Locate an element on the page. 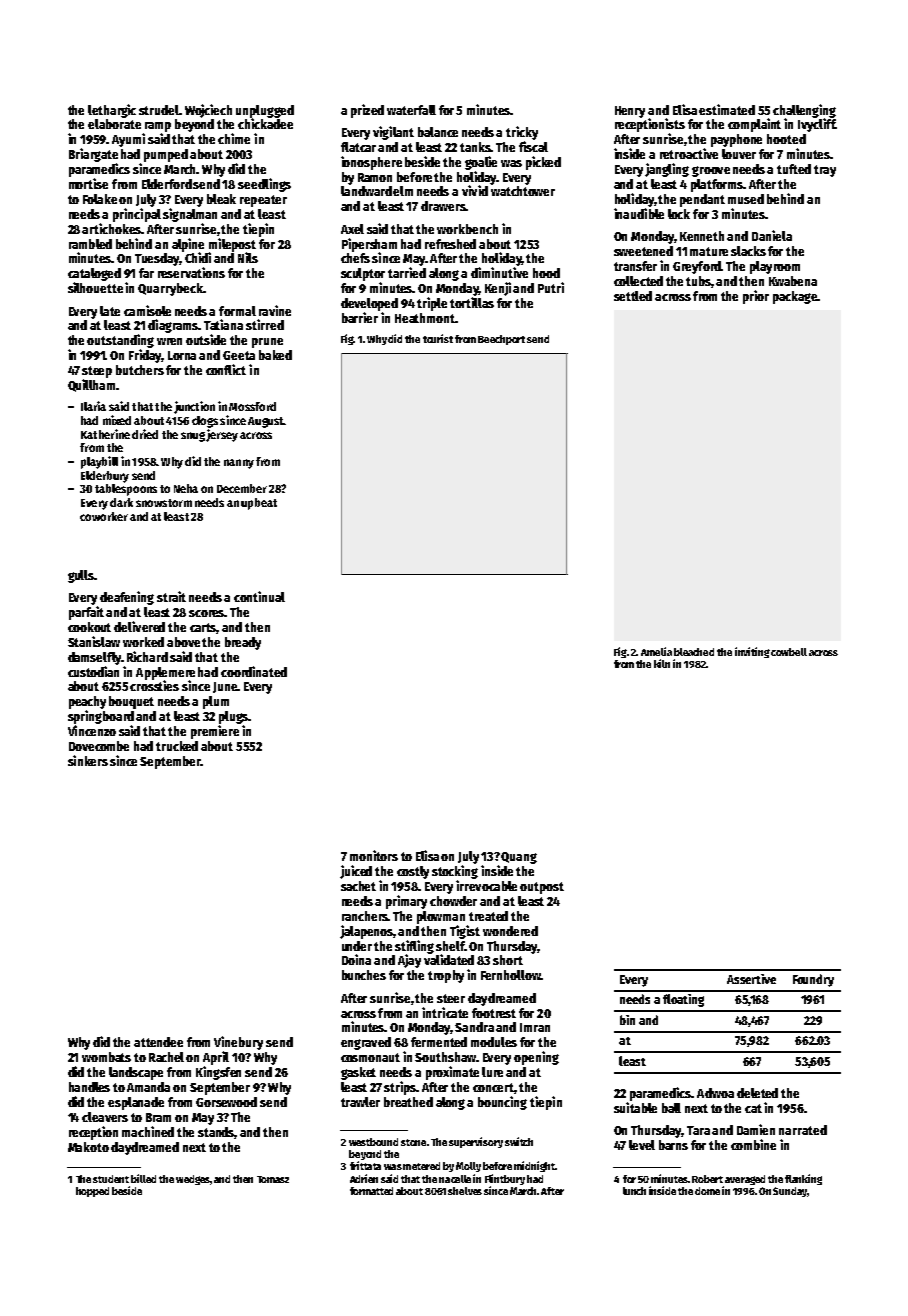  cowbell is located at coordinates (789, 652).
